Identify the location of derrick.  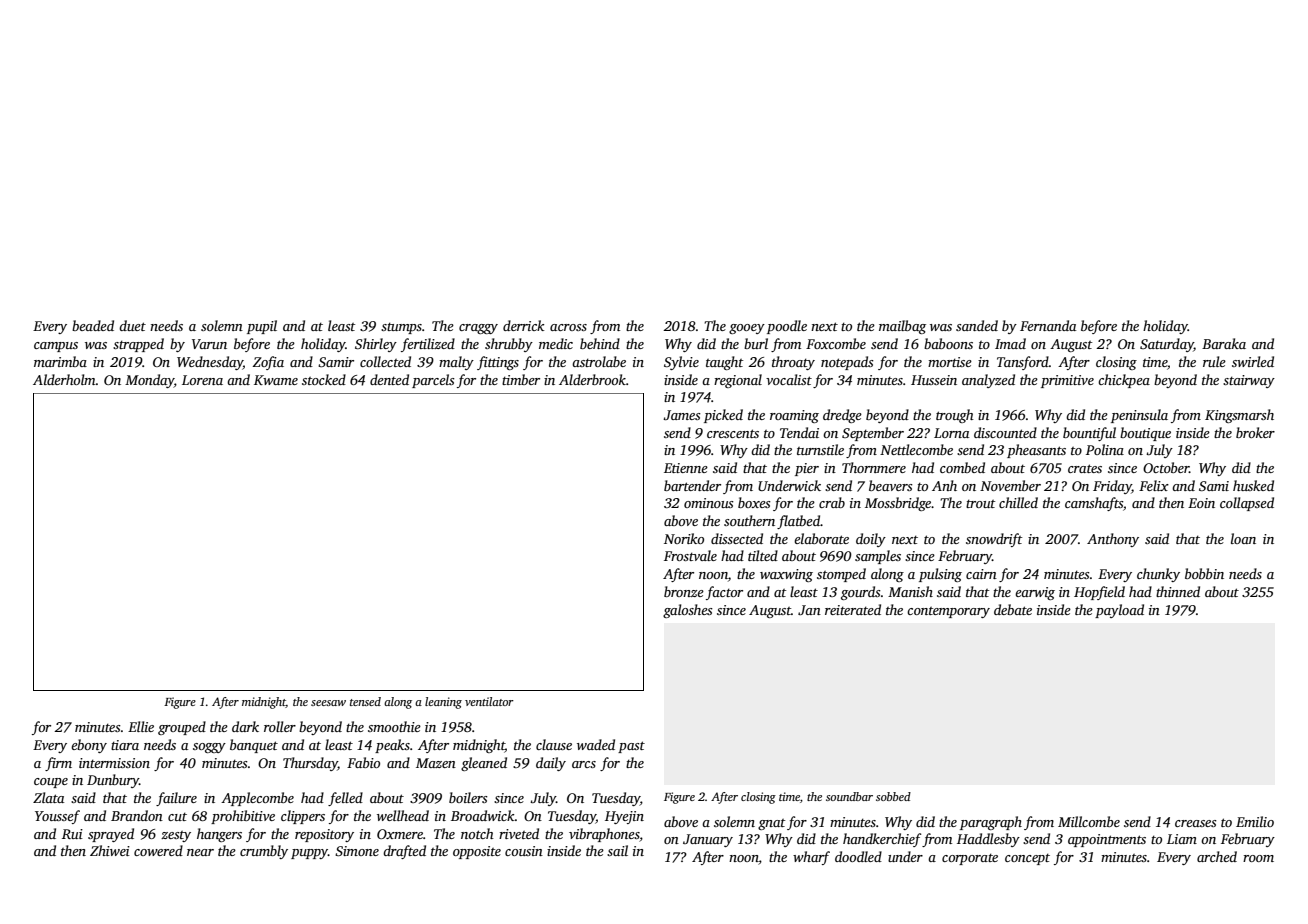
(524, 325).
